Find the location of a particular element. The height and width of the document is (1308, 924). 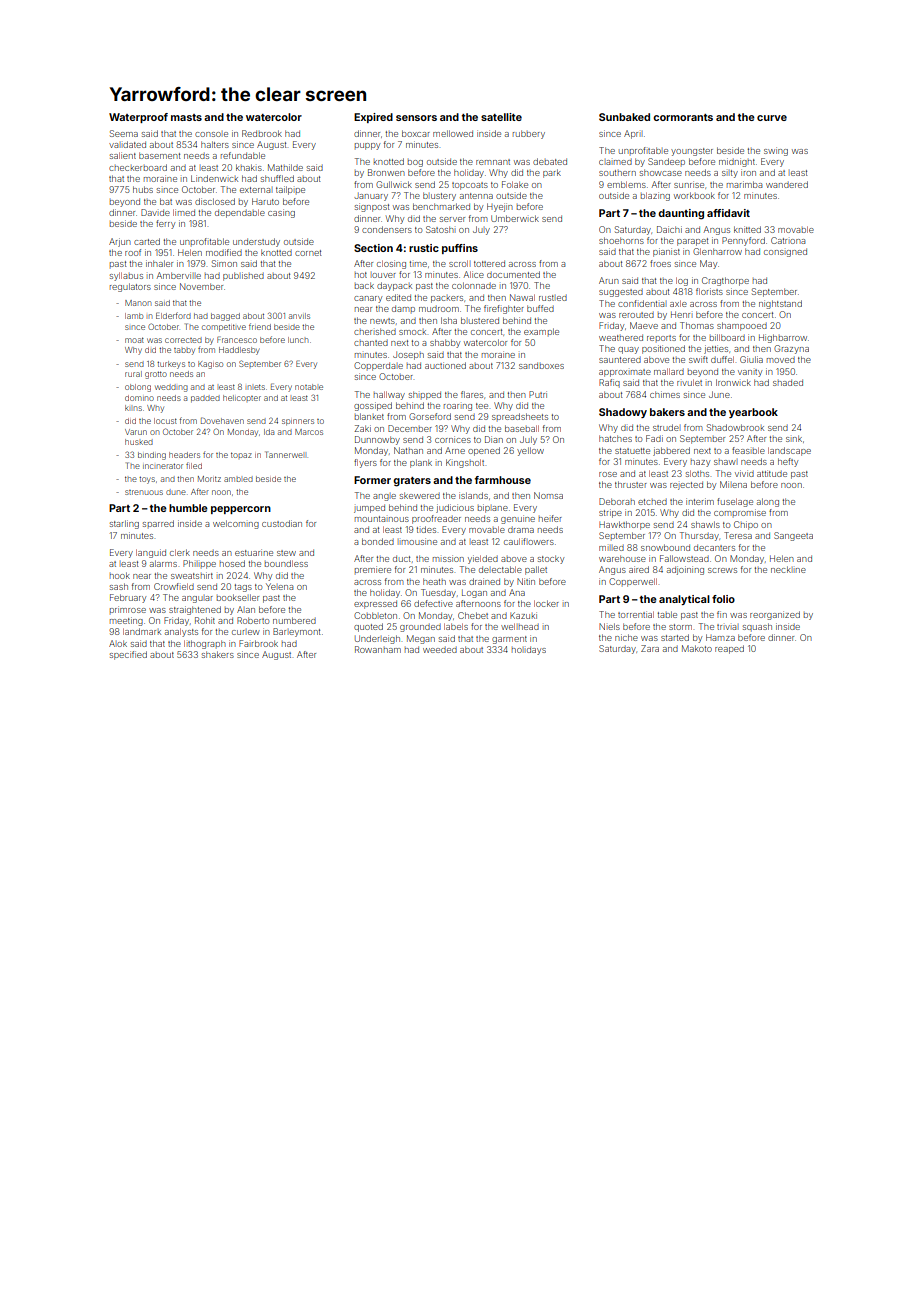

satellite is located at coordinates (501, 117).
